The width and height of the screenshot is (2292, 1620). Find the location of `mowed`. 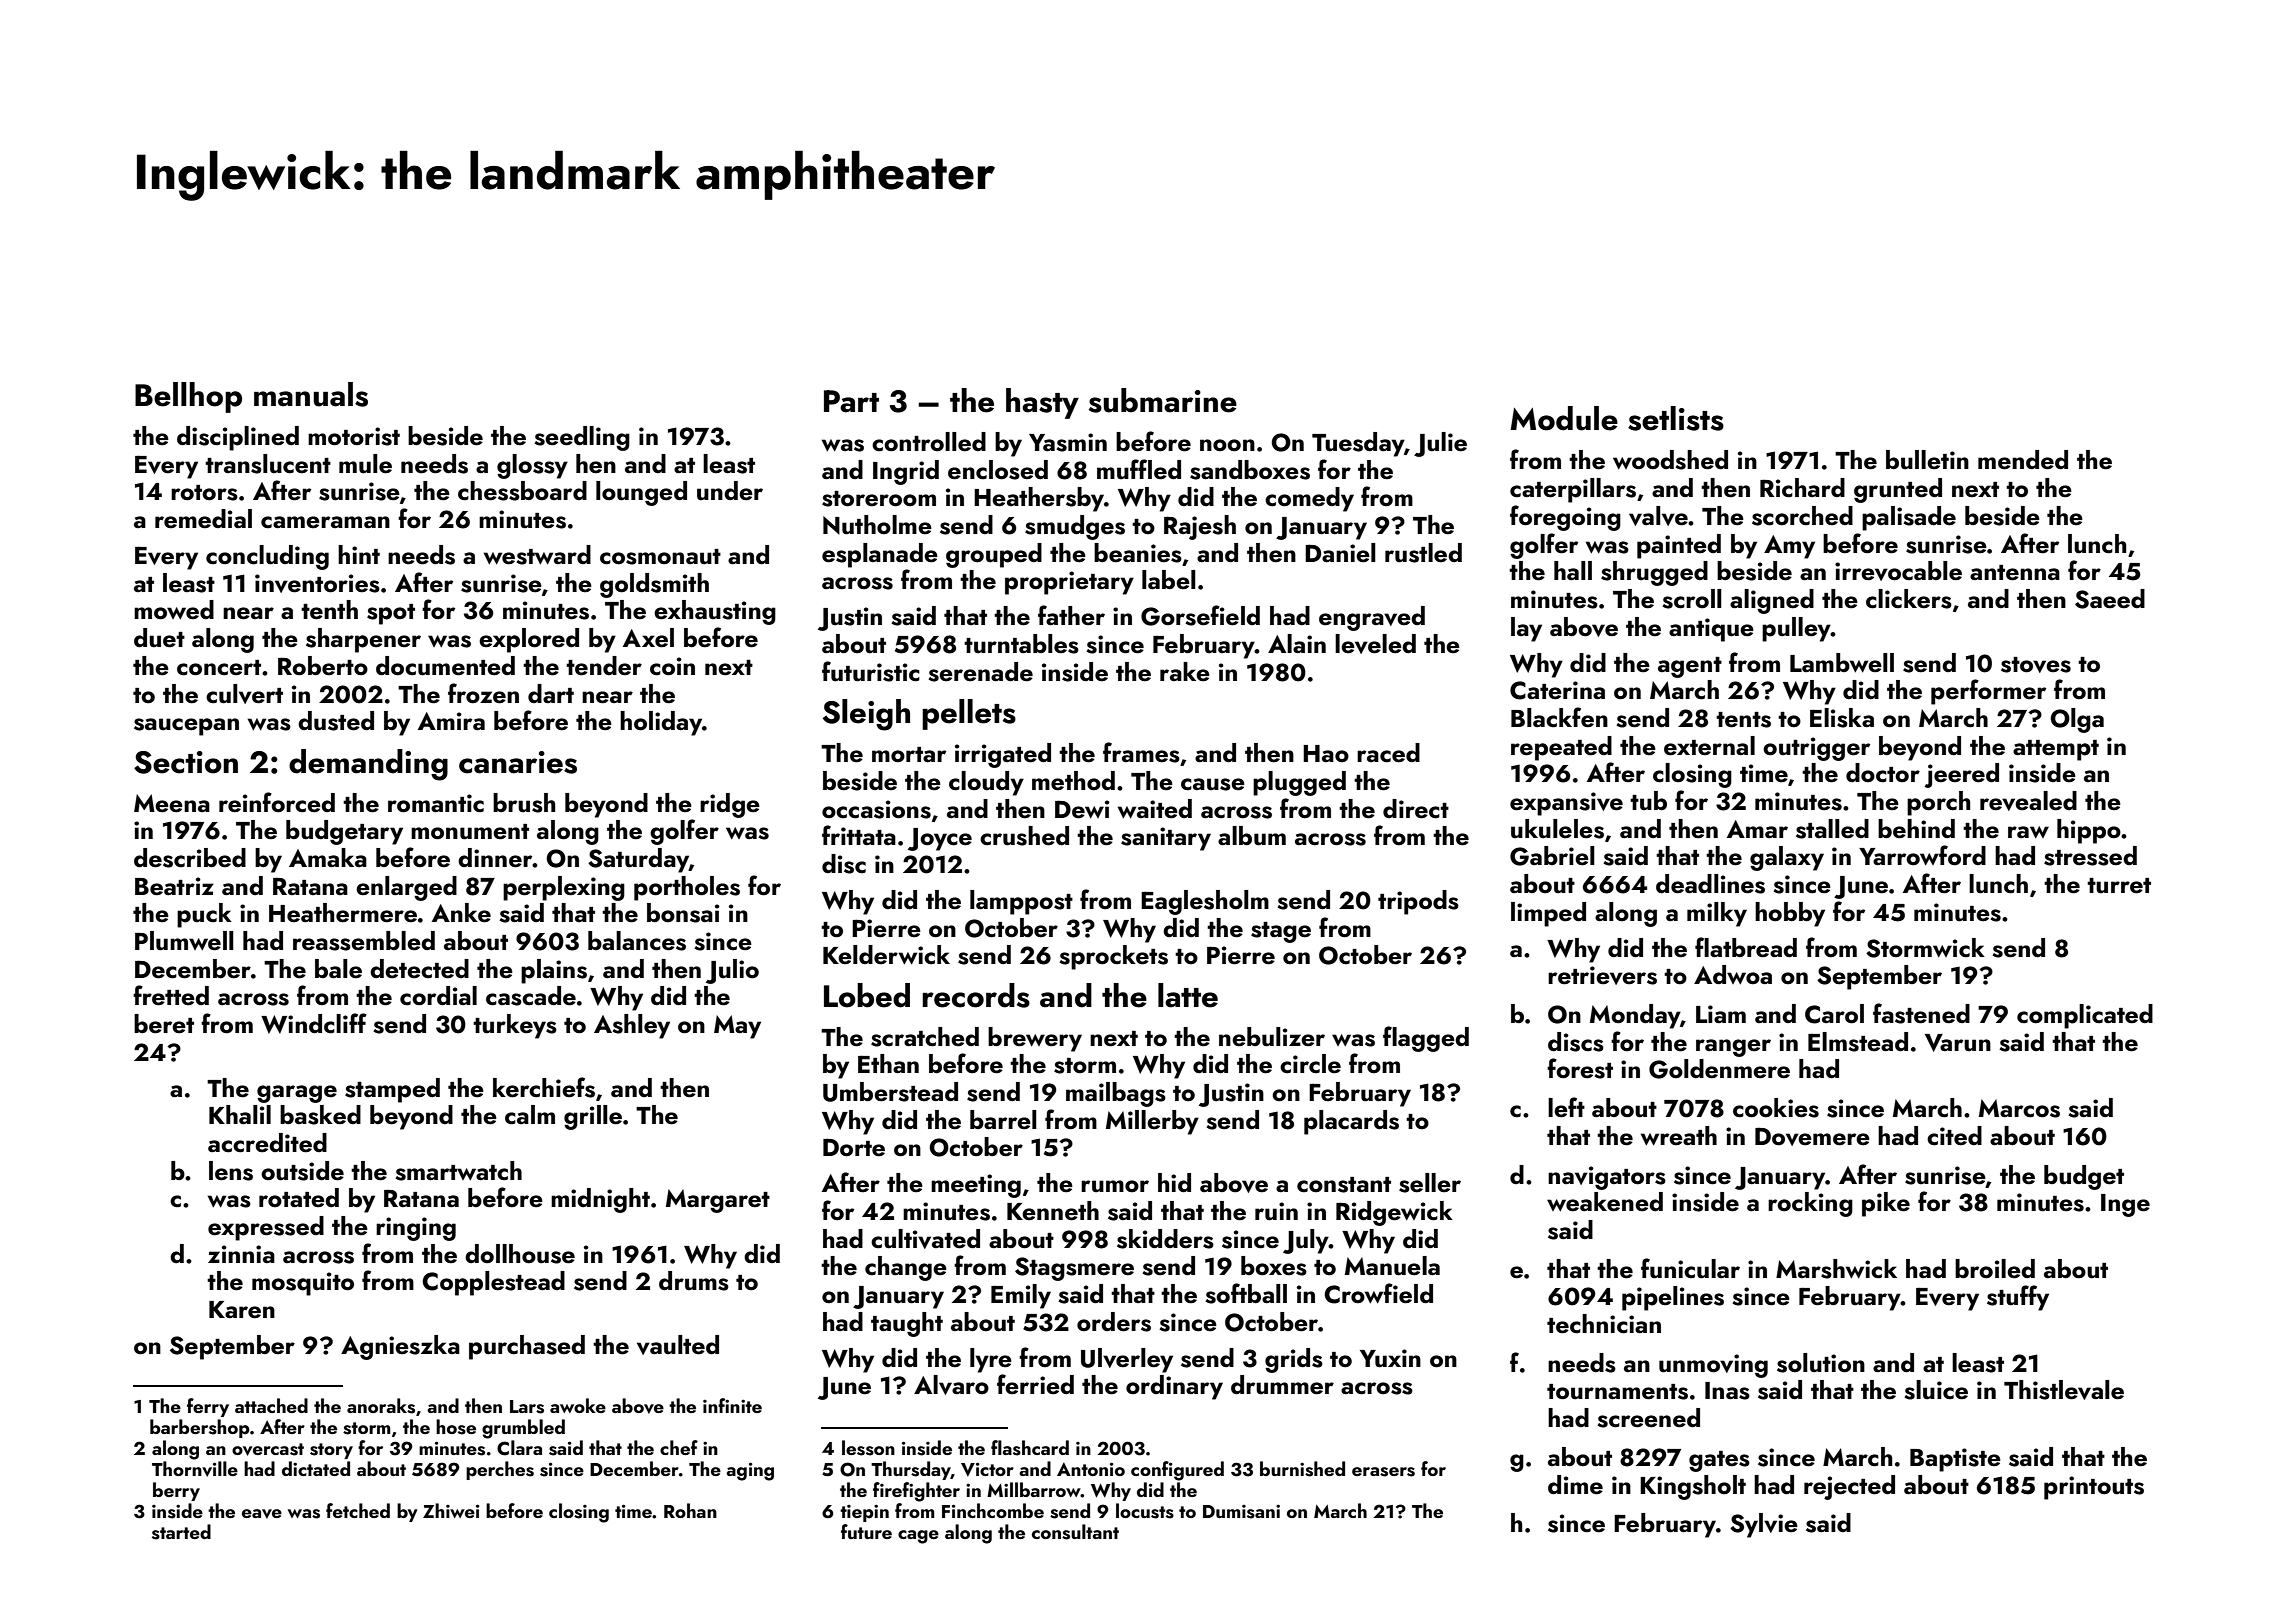

mowed is located at coordinates (174, 610).
